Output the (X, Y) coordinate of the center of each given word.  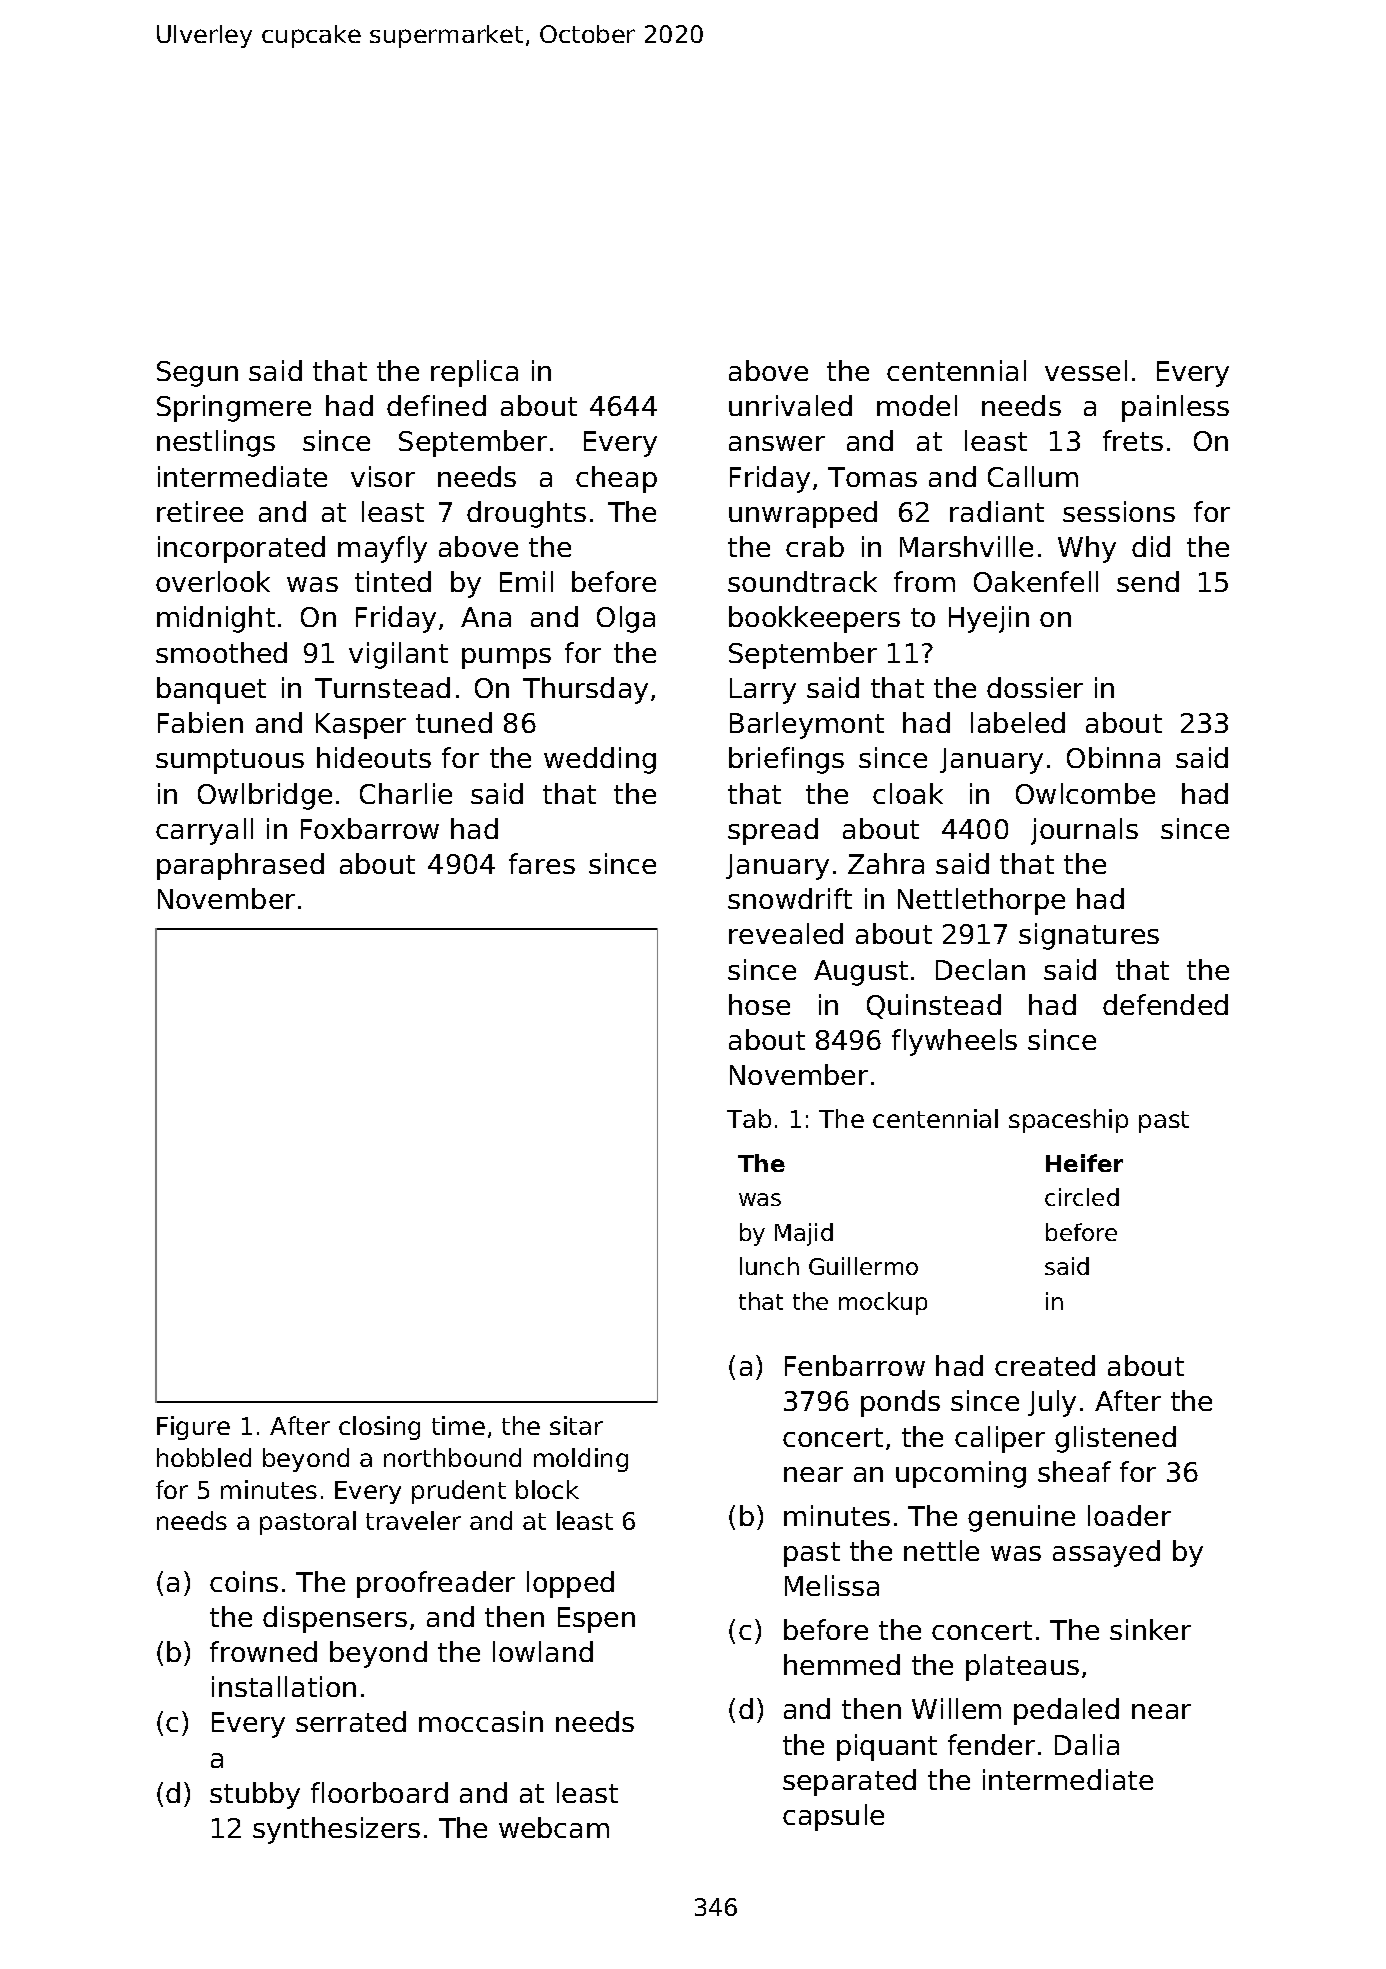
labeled (1018, 722)
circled (1082, 1197)
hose (759, 1004)
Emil (526, 581)
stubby (255, 1795)
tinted (393, 581)
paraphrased (240, 866)
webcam (554, 1827)
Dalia (1087, 1744)
